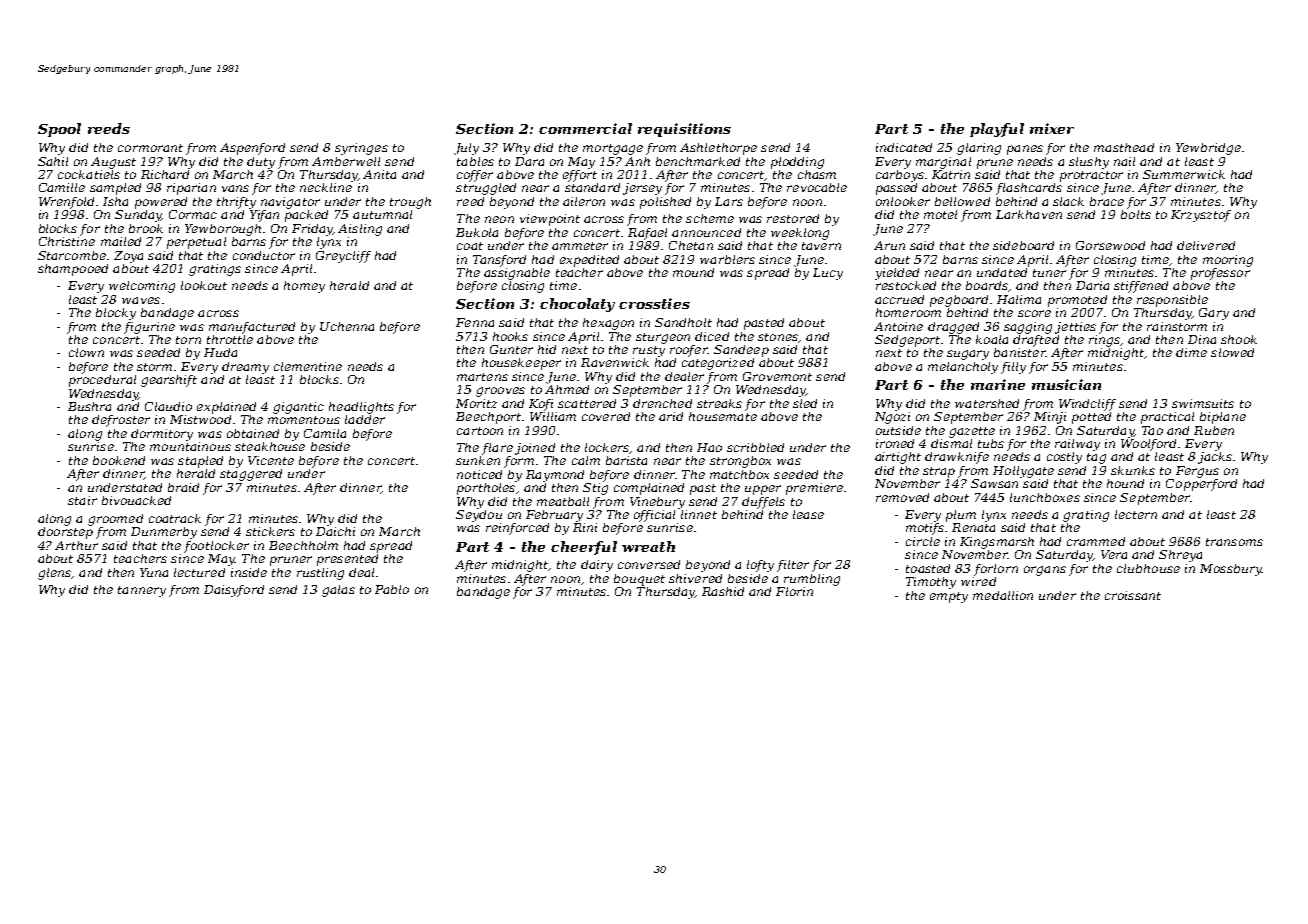  What do you see at coordinates (1239, 339) in the document?
I see `shook` at bounding box center [1239, 339].
